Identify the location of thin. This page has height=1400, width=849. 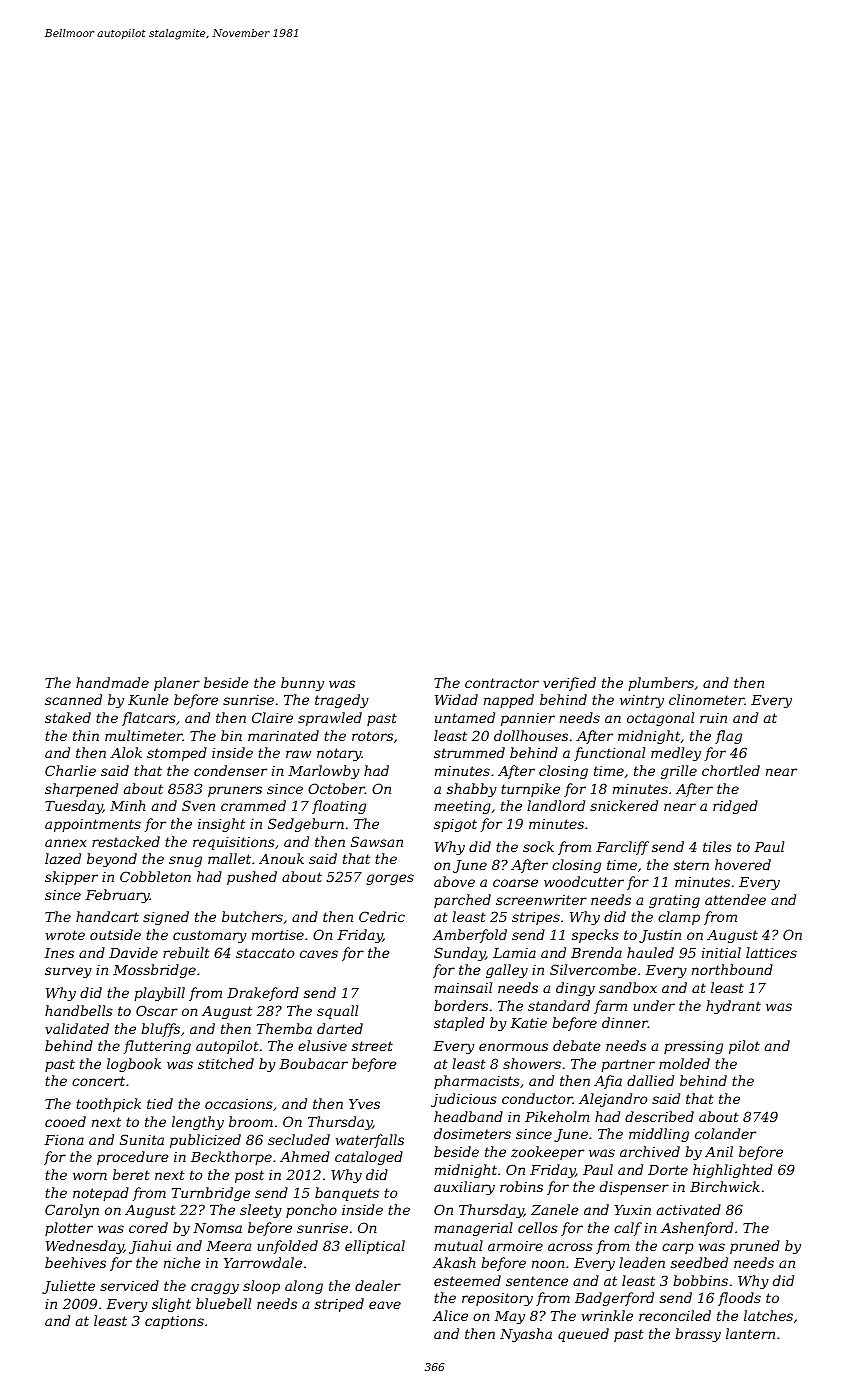
(86, 735).
